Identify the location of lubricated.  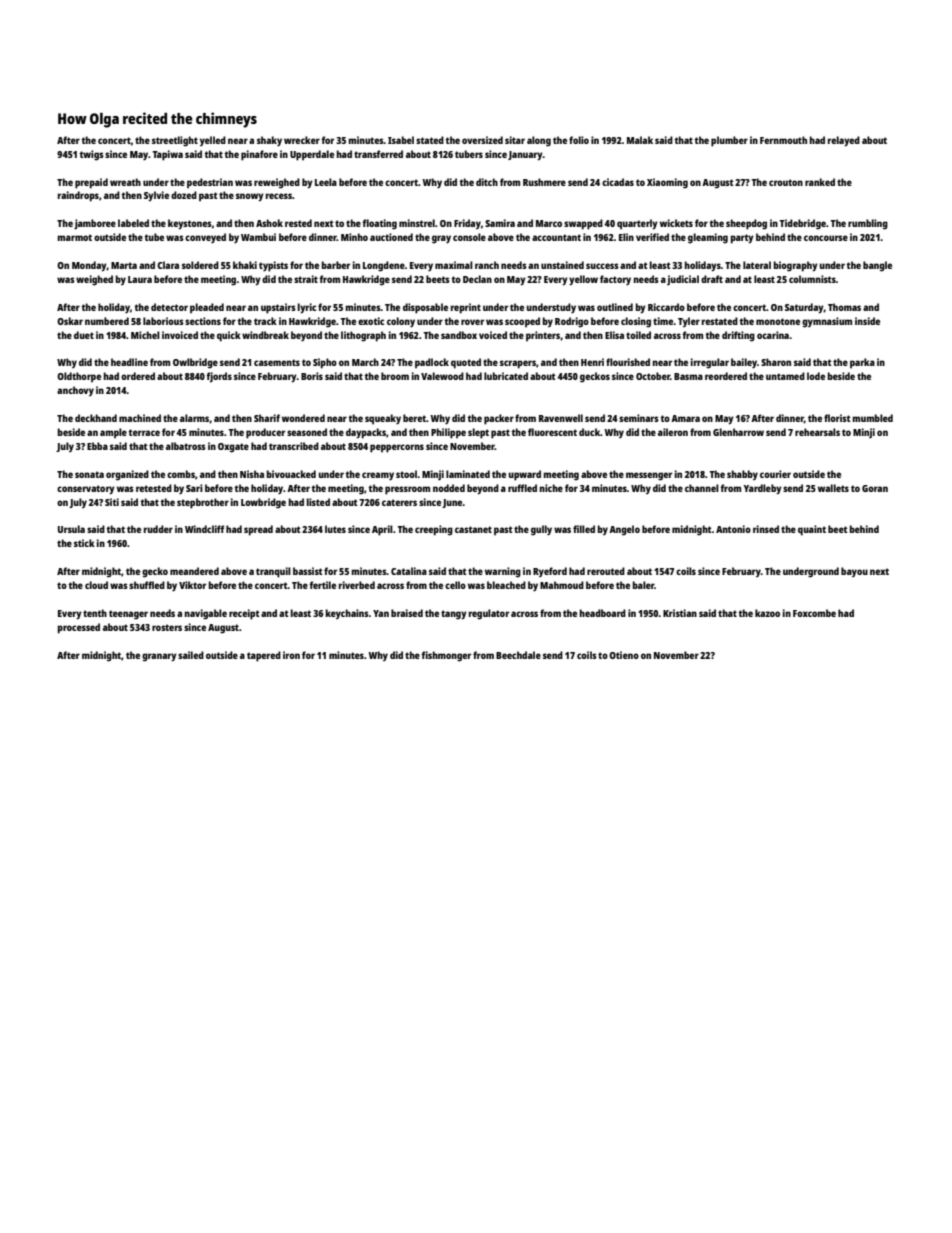
(506, 376).
